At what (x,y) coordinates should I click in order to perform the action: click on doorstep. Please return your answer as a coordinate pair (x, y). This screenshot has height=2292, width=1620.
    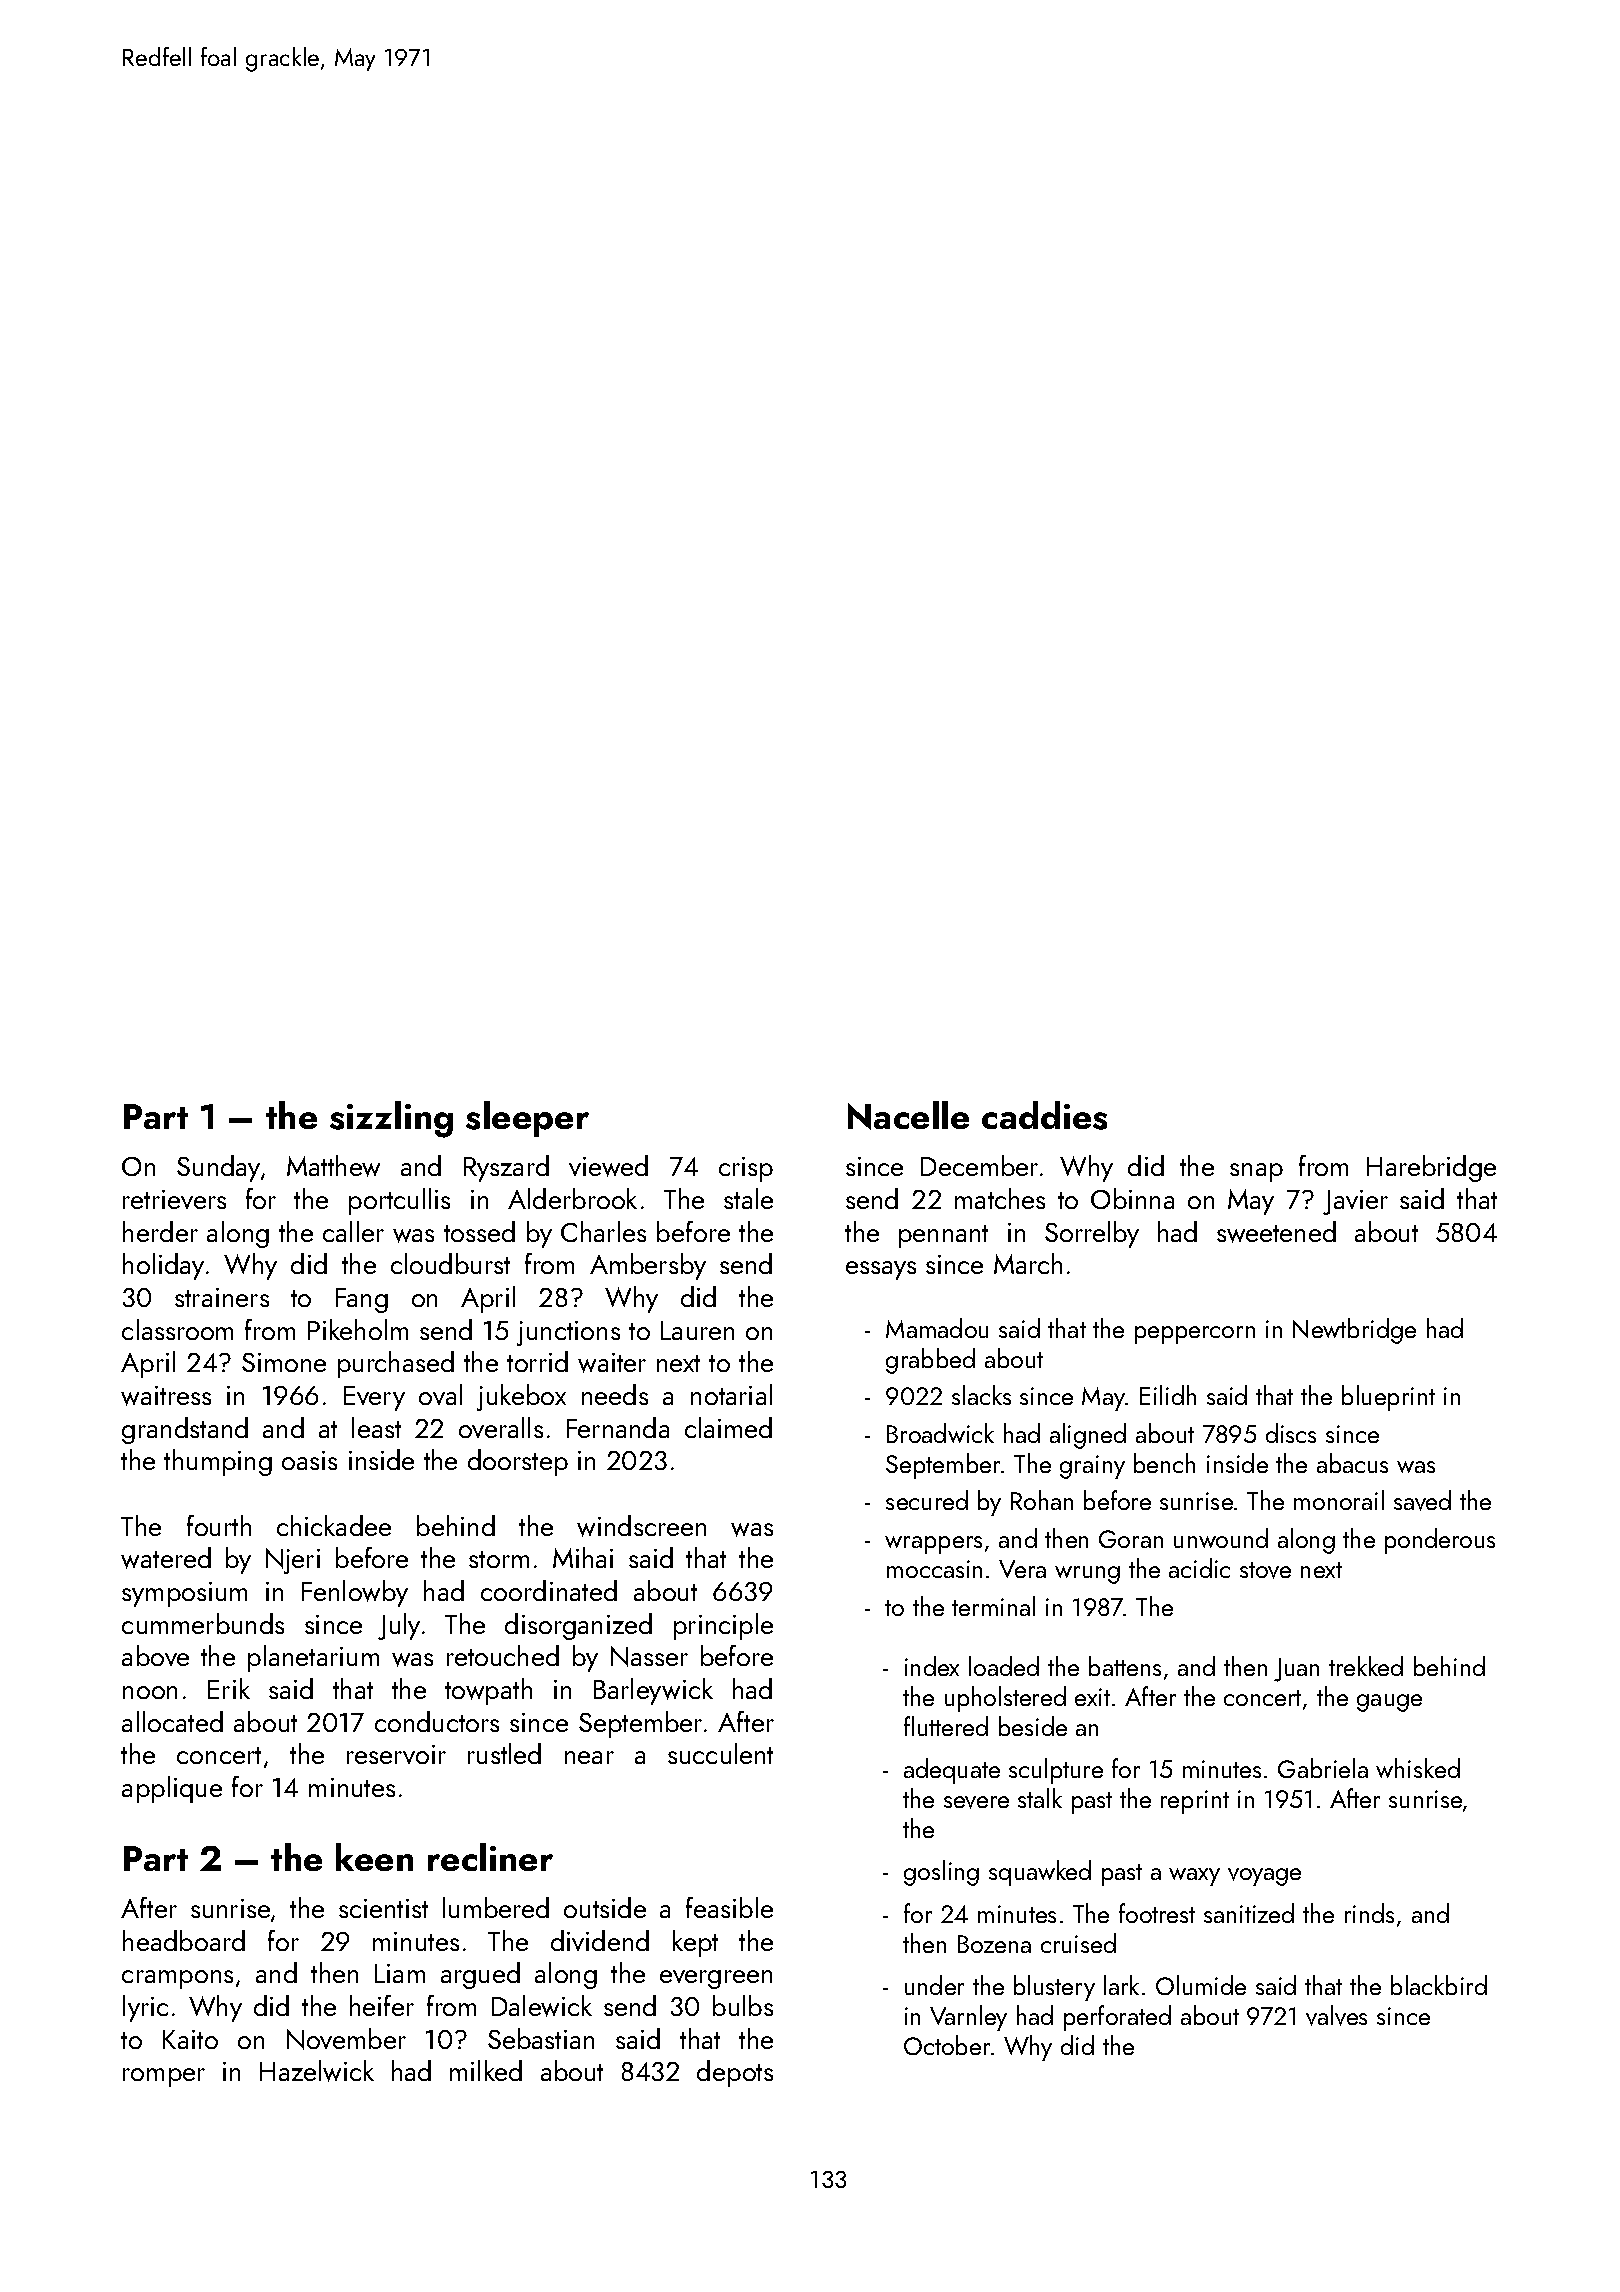
    Looking at the image, I should click on (518, 1462).
